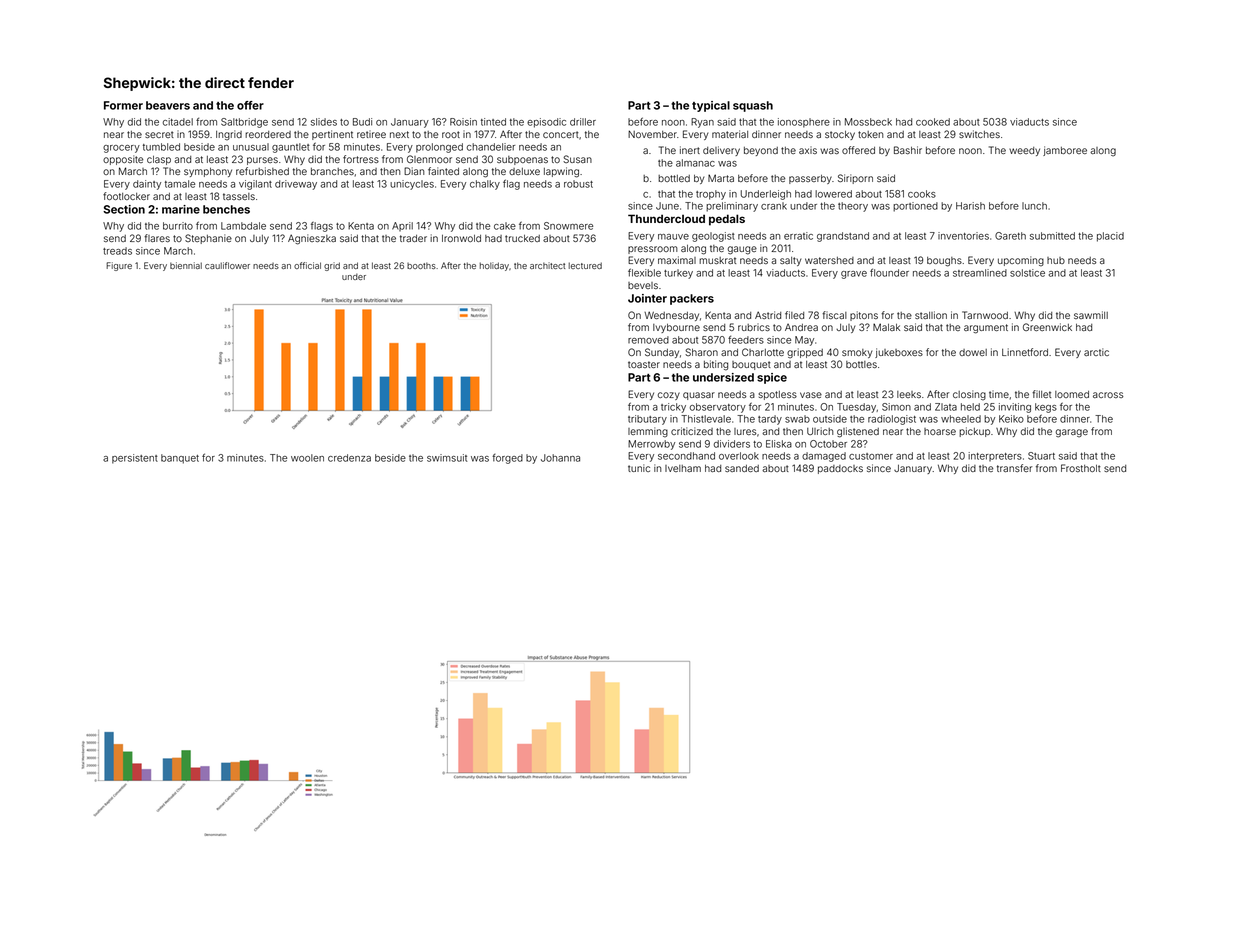 The image size is (1233, 952). I want to click on tunic, so click(639, 468).
